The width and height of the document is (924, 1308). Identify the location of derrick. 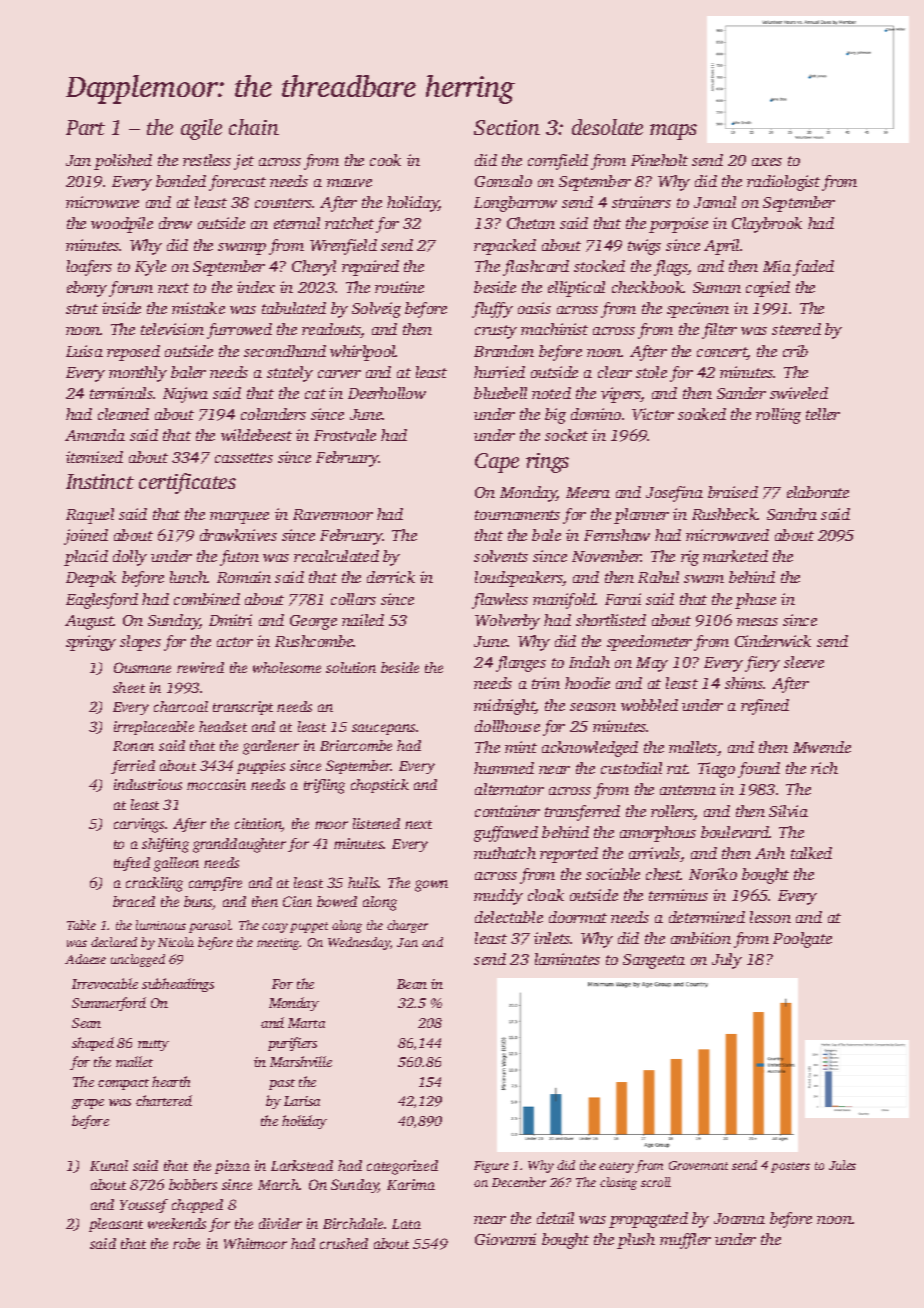
(391, 577).
